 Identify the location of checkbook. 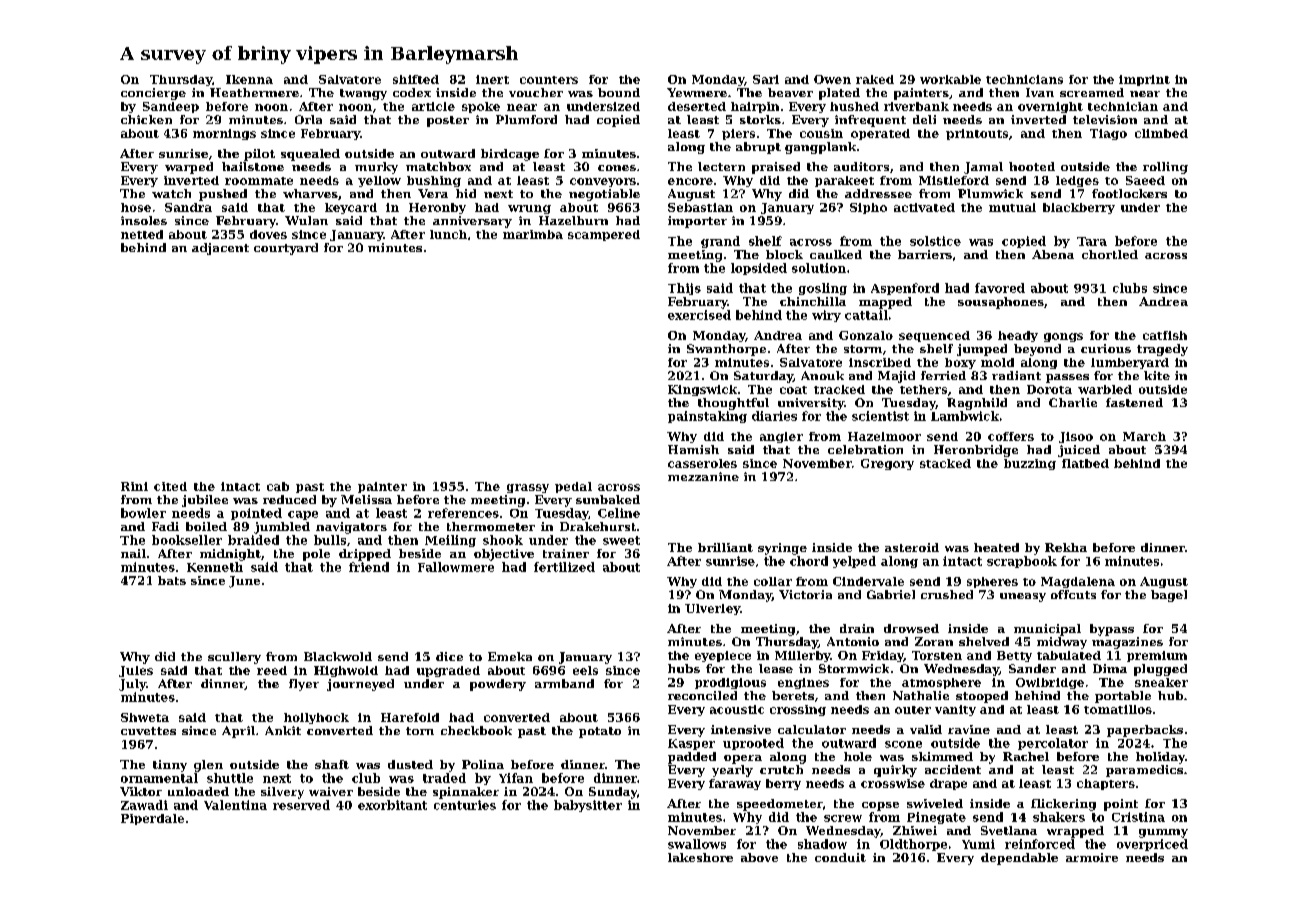
(476, 730).
